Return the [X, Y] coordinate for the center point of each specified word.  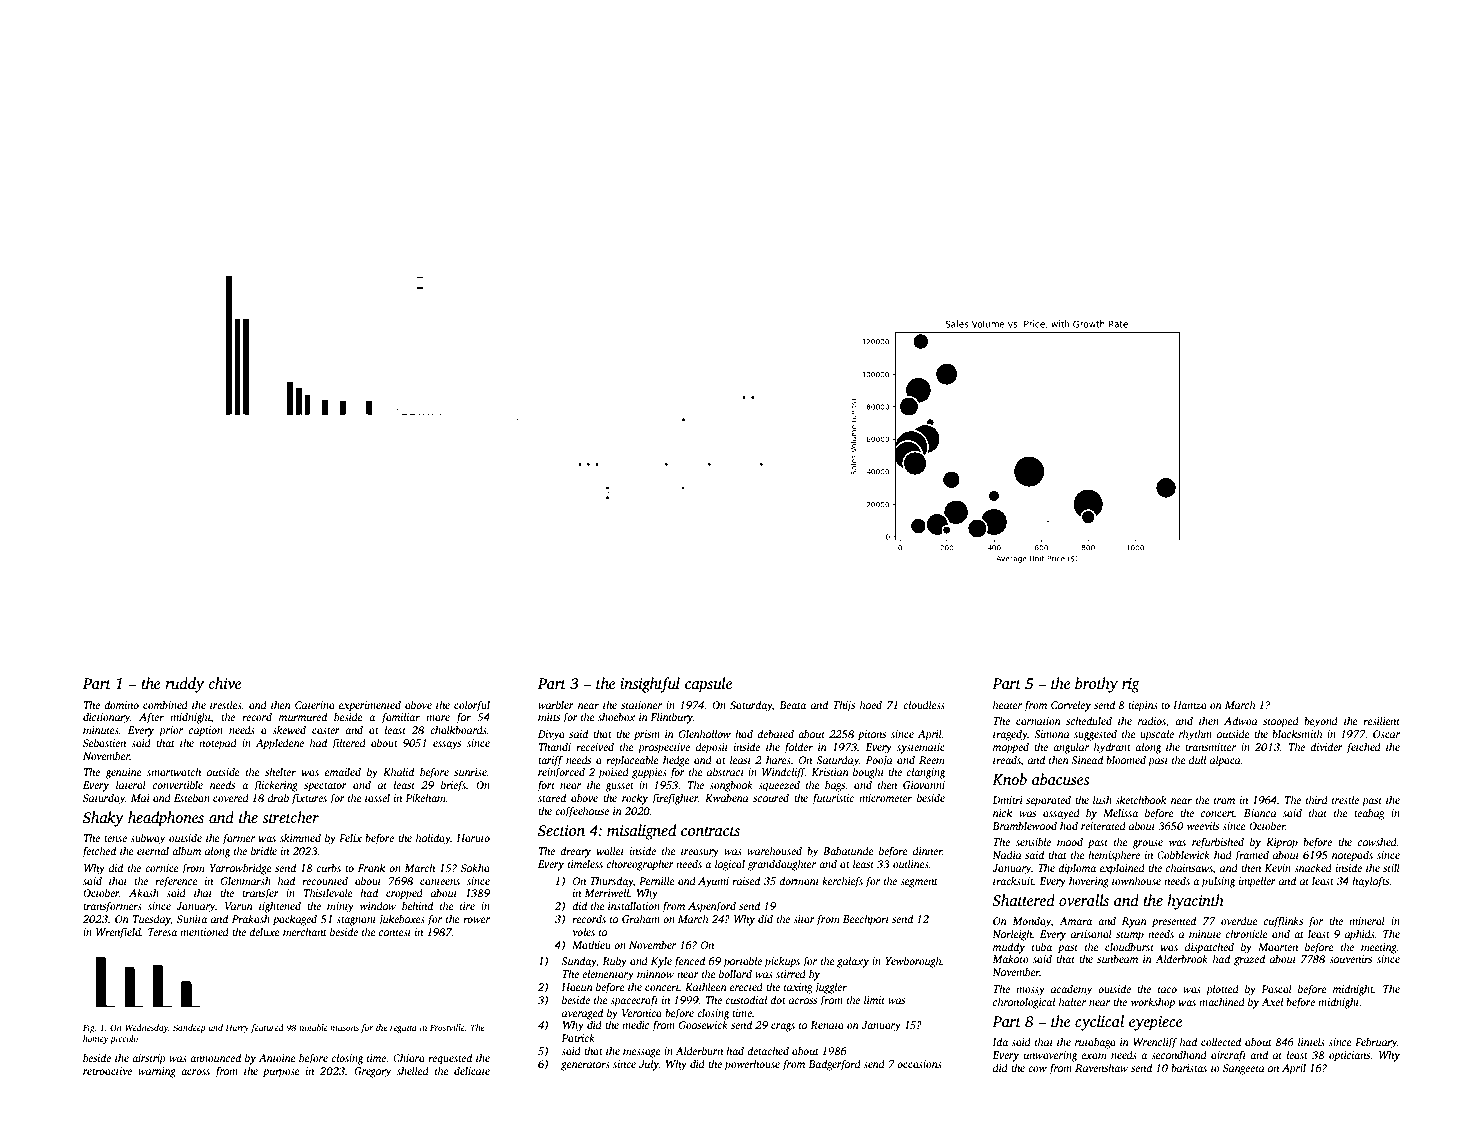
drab [278, 797]
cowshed [1377, 841]
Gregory [373, 1072]
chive [225, 683]
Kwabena [726, 797]
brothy [1096, 685]
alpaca [1225, 761]
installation [634, 905]
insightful [650, 685]
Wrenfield [118, 933]
